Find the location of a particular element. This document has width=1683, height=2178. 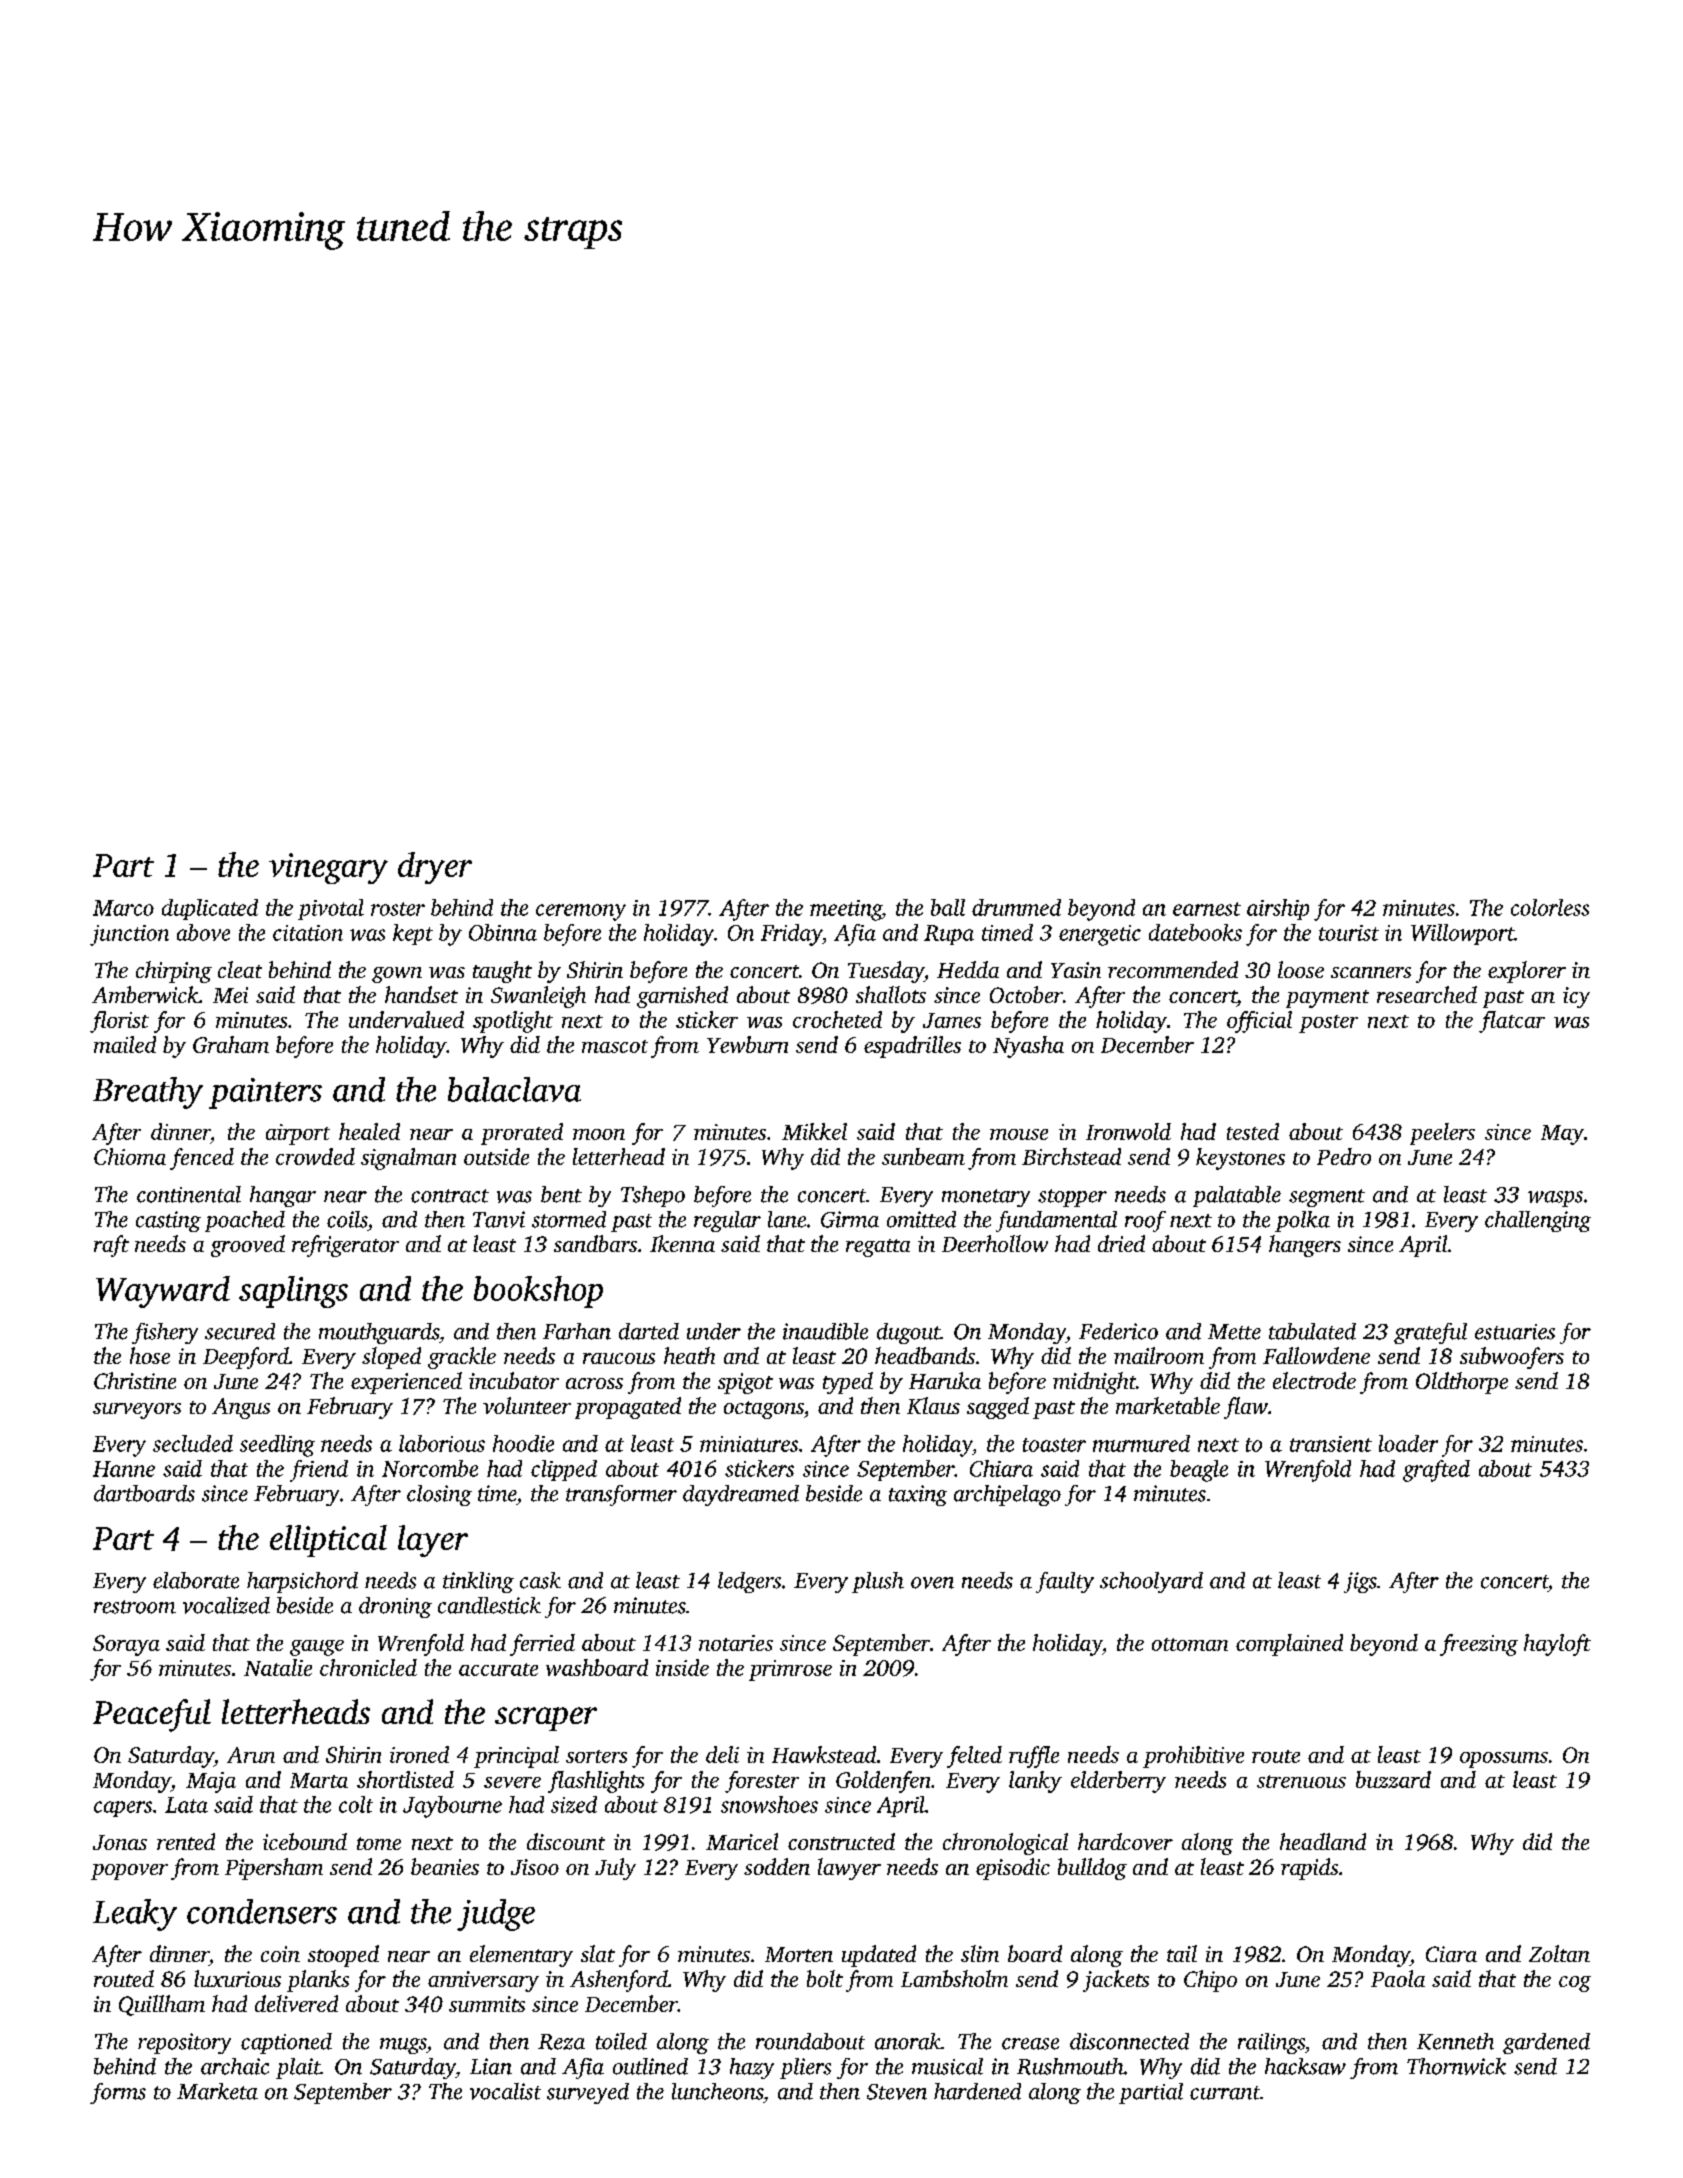

official is located at coordinates (1259, 1022).
